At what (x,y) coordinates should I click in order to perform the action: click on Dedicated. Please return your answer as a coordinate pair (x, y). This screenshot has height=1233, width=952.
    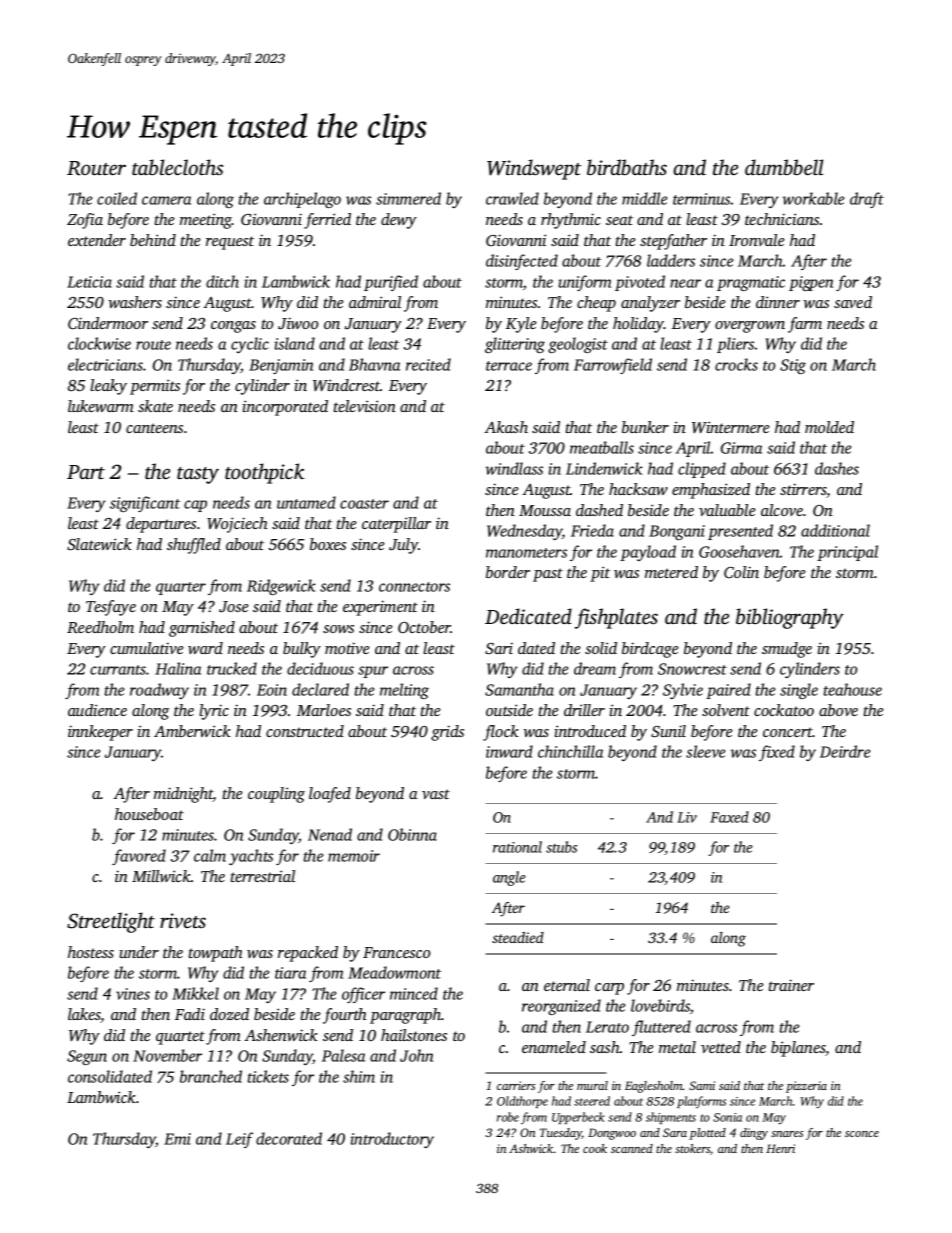
    Looking at the image, I should click on (528, 616).
